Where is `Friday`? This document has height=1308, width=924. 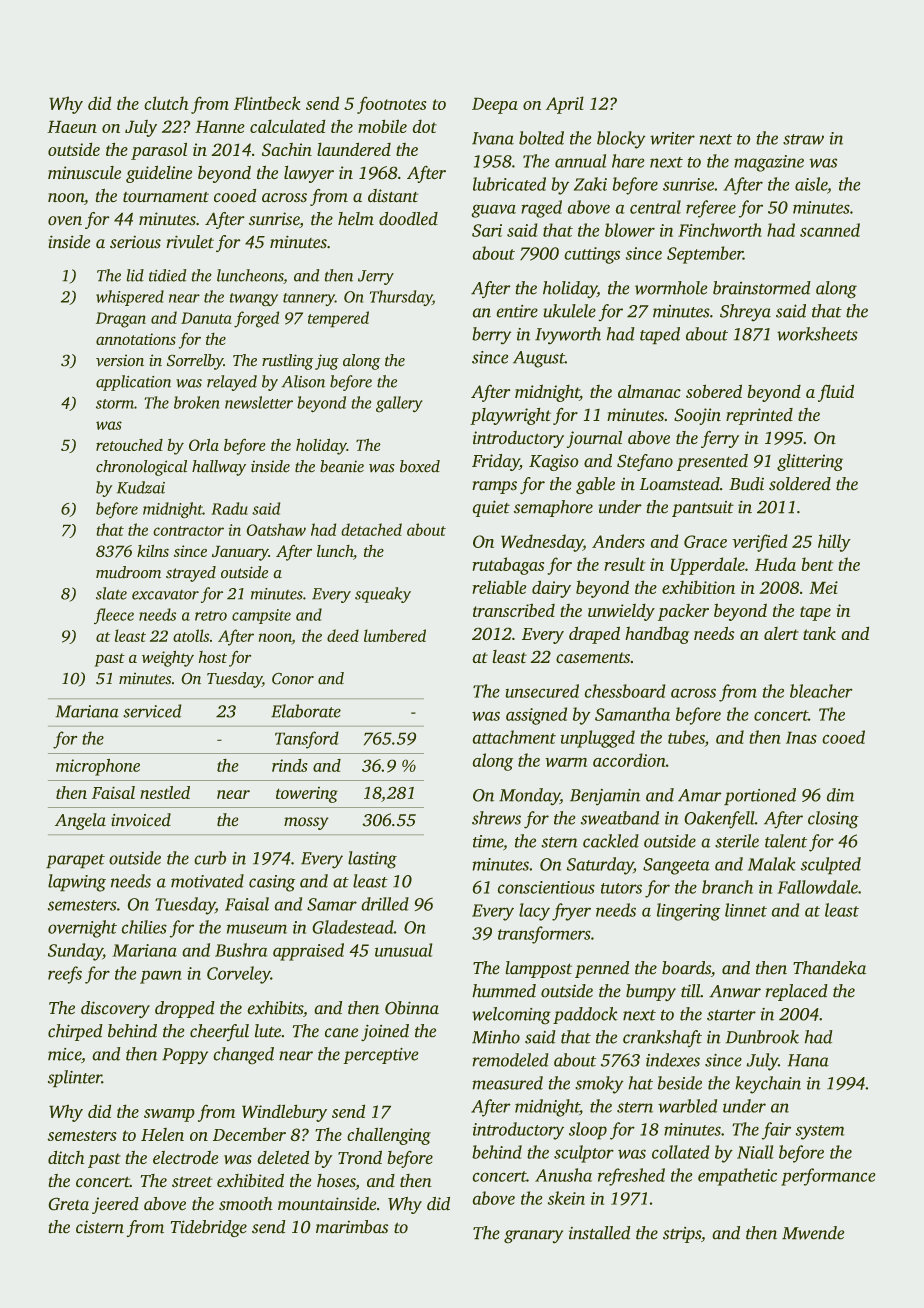
Friday is located at coordinates (496, 462).
